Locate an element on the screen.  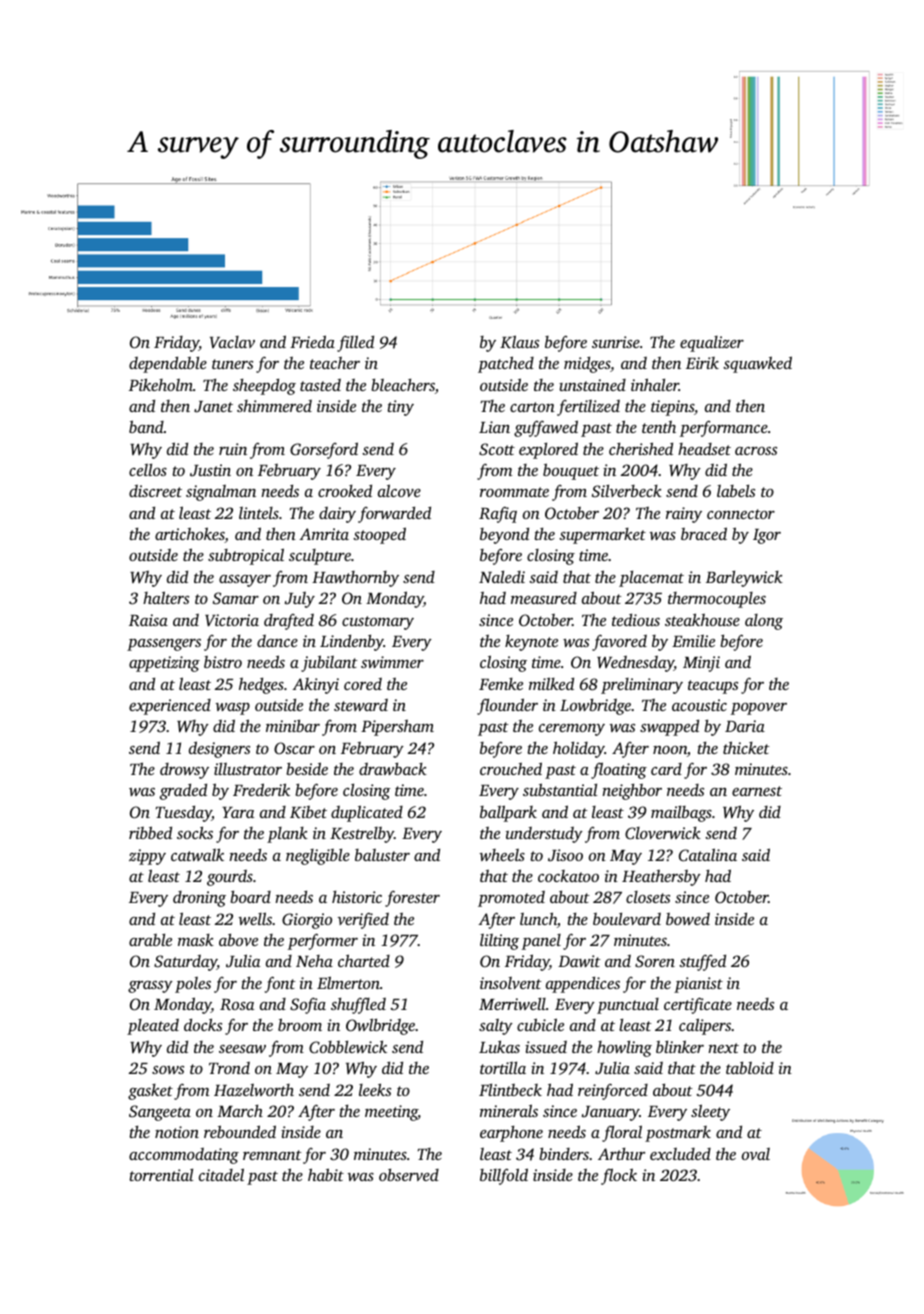
filled is located at coordinates (355, 343).
